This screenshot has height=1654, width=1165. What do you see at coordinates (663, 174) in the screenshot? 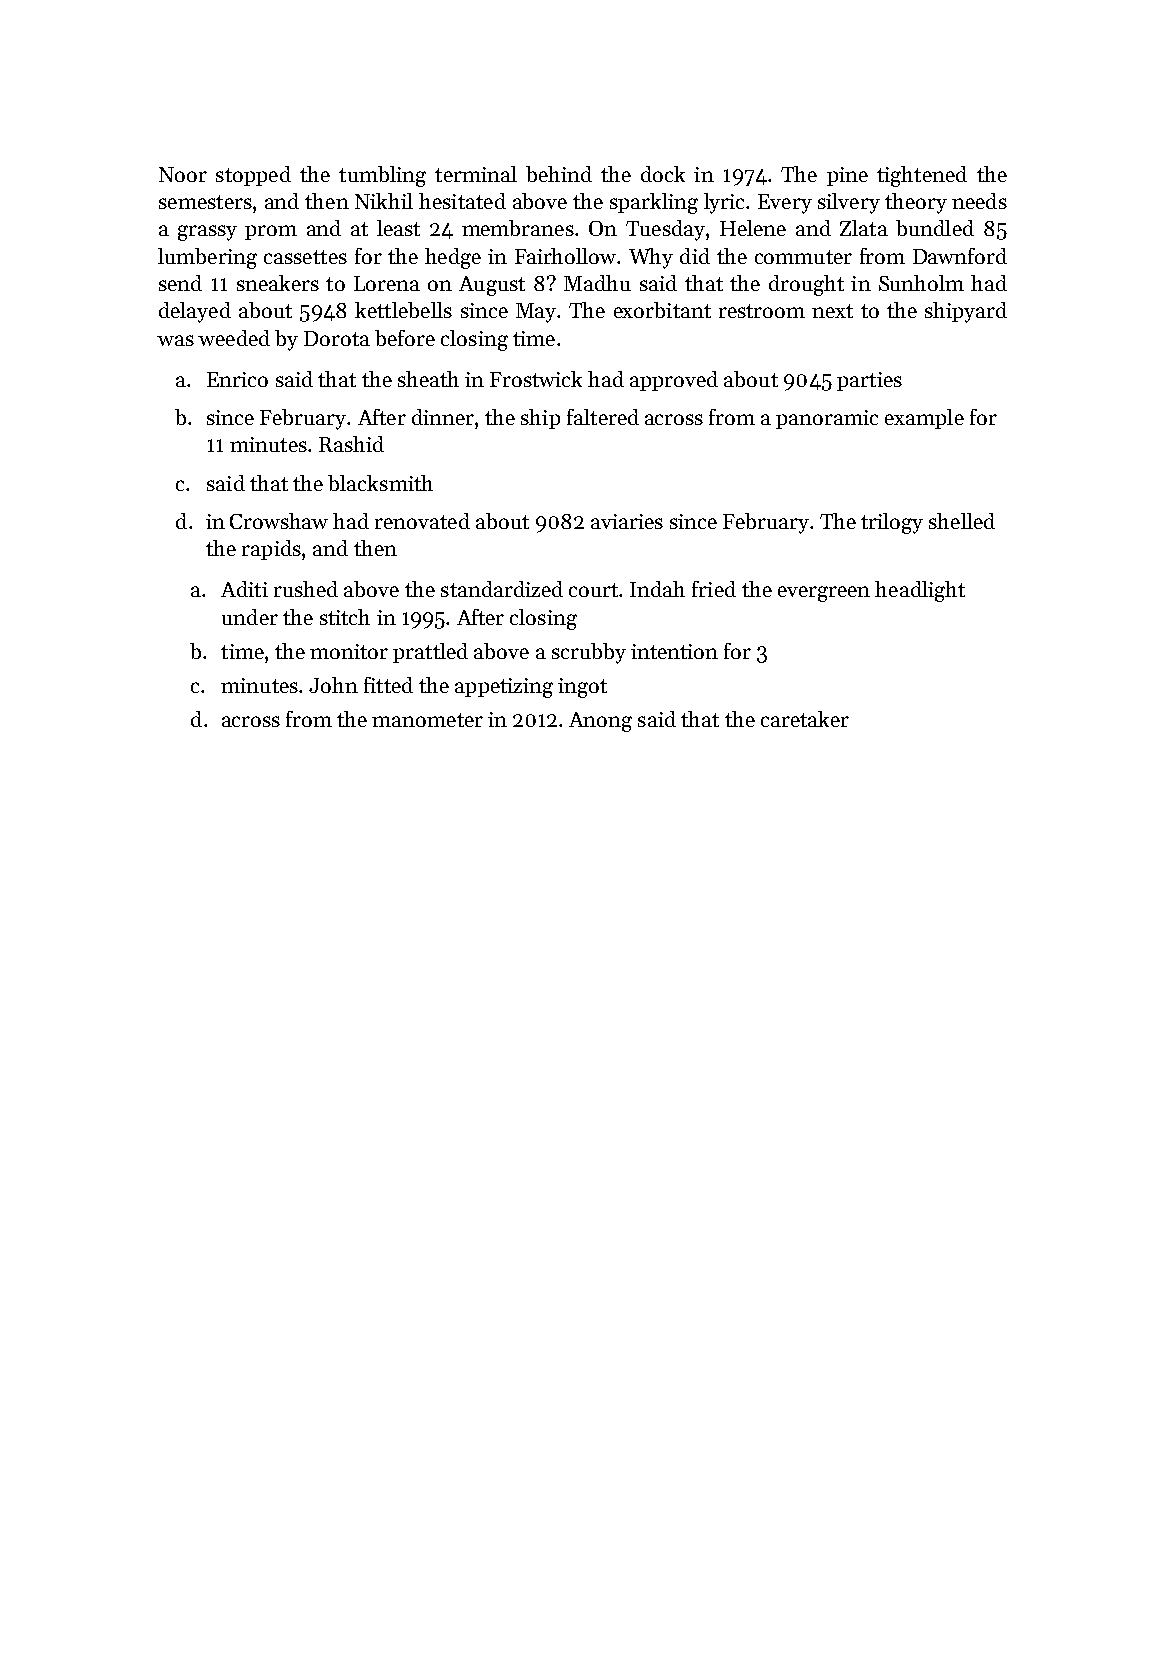
I see `dock` at bounding box center [663, 174].
